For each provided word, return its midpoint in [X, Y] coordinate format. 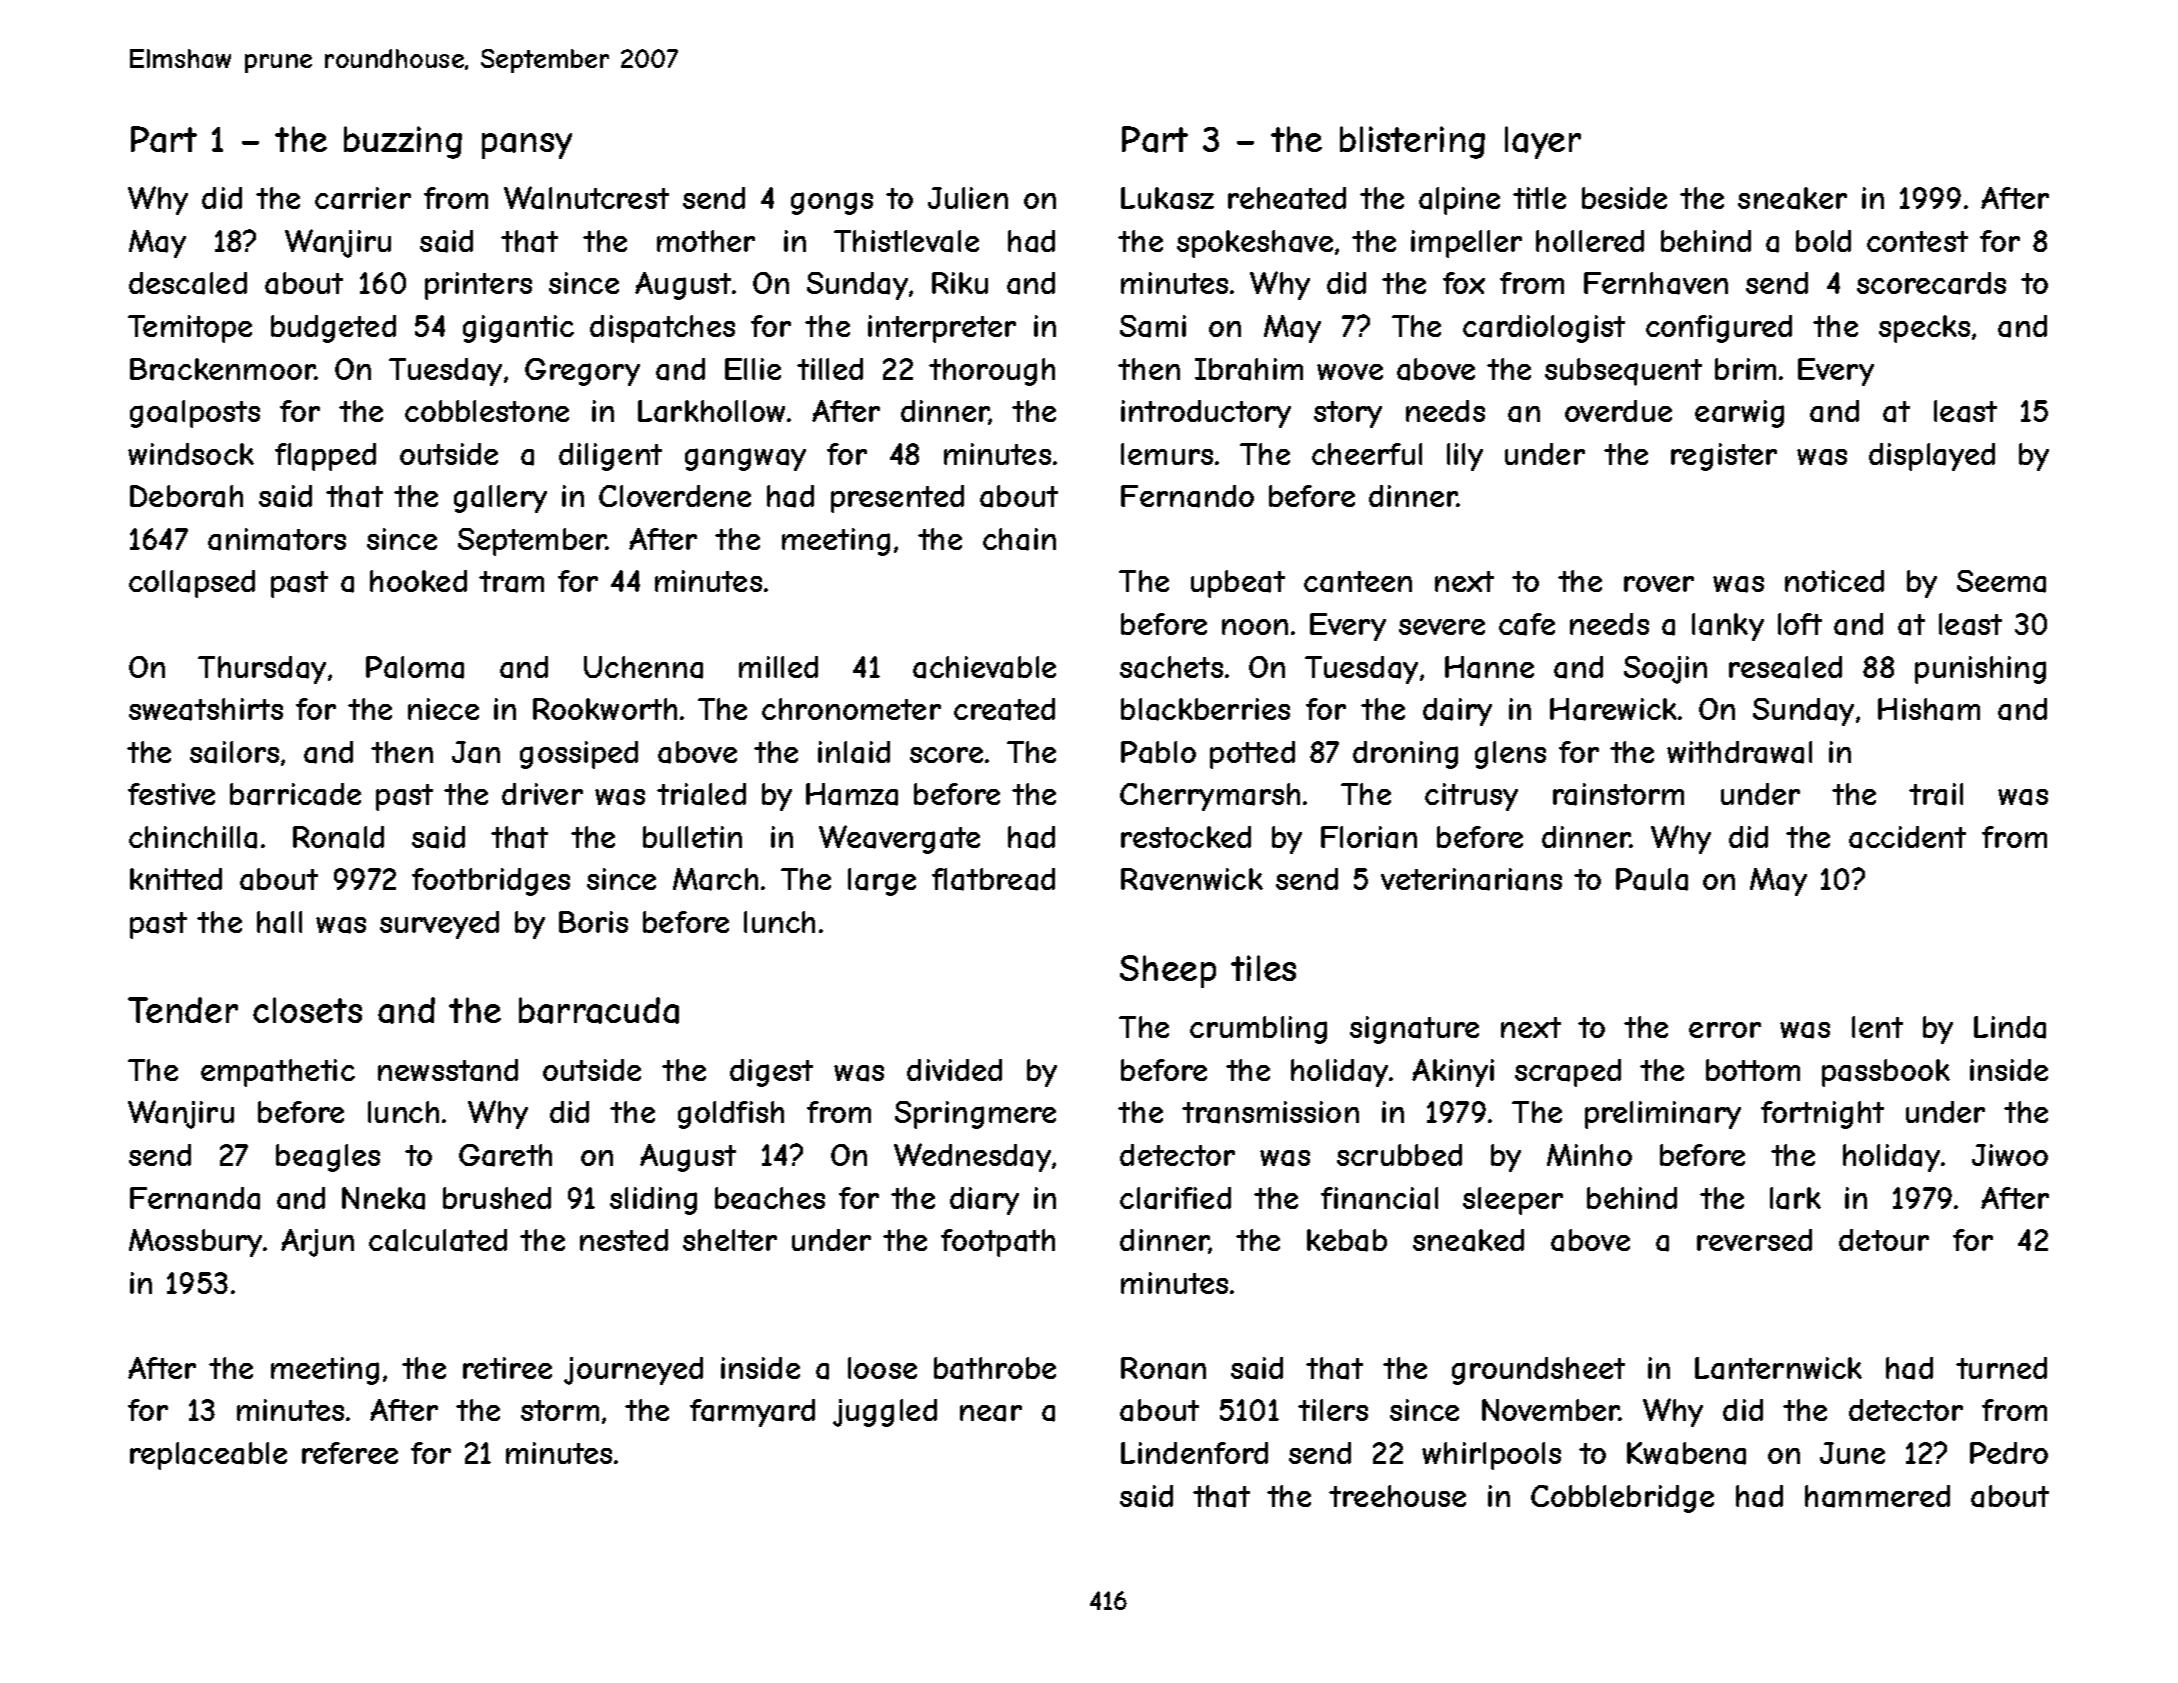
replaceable [208, 1456]
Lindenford [1194, 1453]
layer [1543, 142]
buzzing [403, 142]
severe [1442, 627]
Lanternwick [1778, 1368]
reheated [1287, 198]
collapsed [192, 584]
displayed [1932, 457]
